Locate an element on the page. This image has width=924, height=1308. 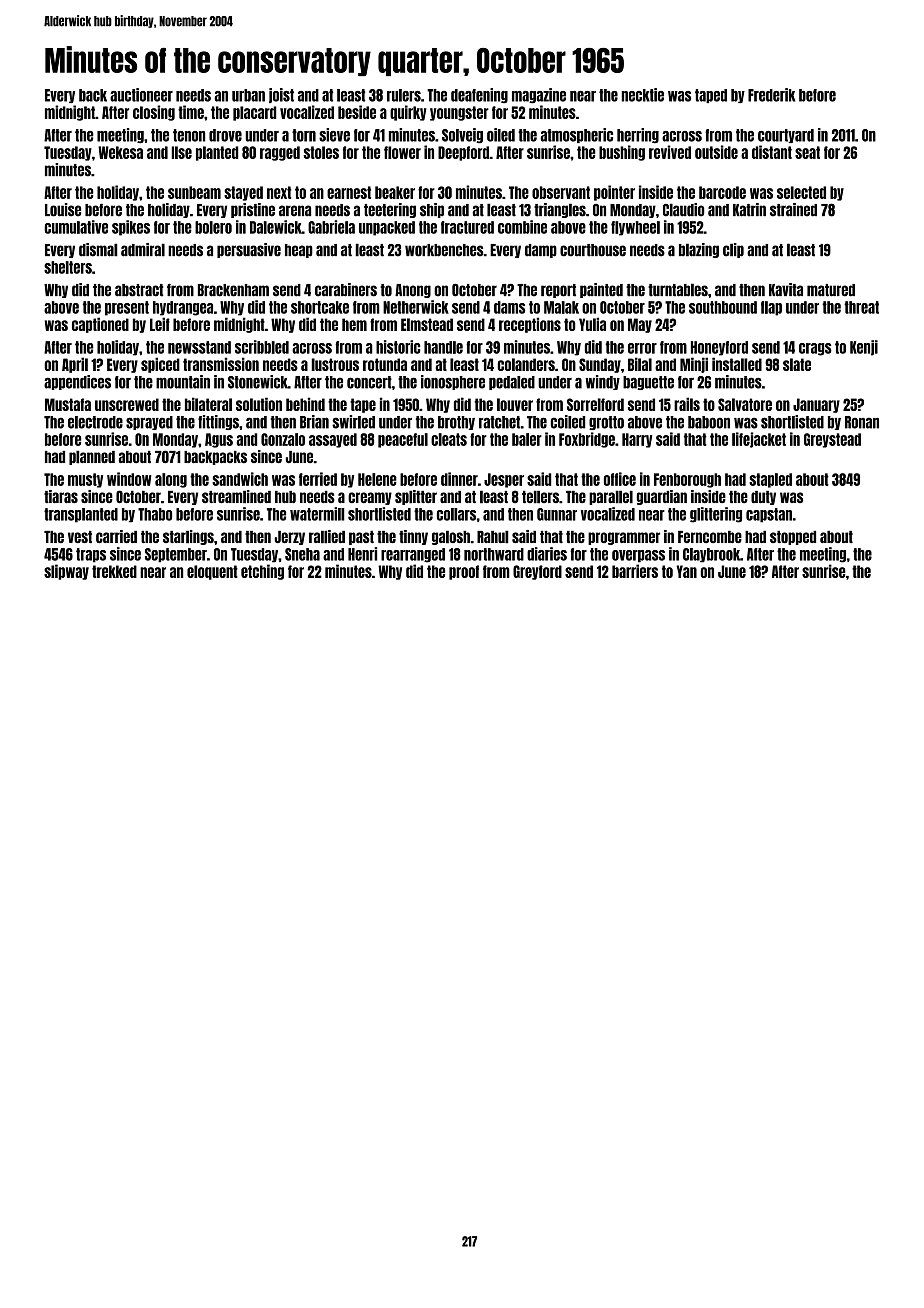
etching is located at coordinates (262, 572).
